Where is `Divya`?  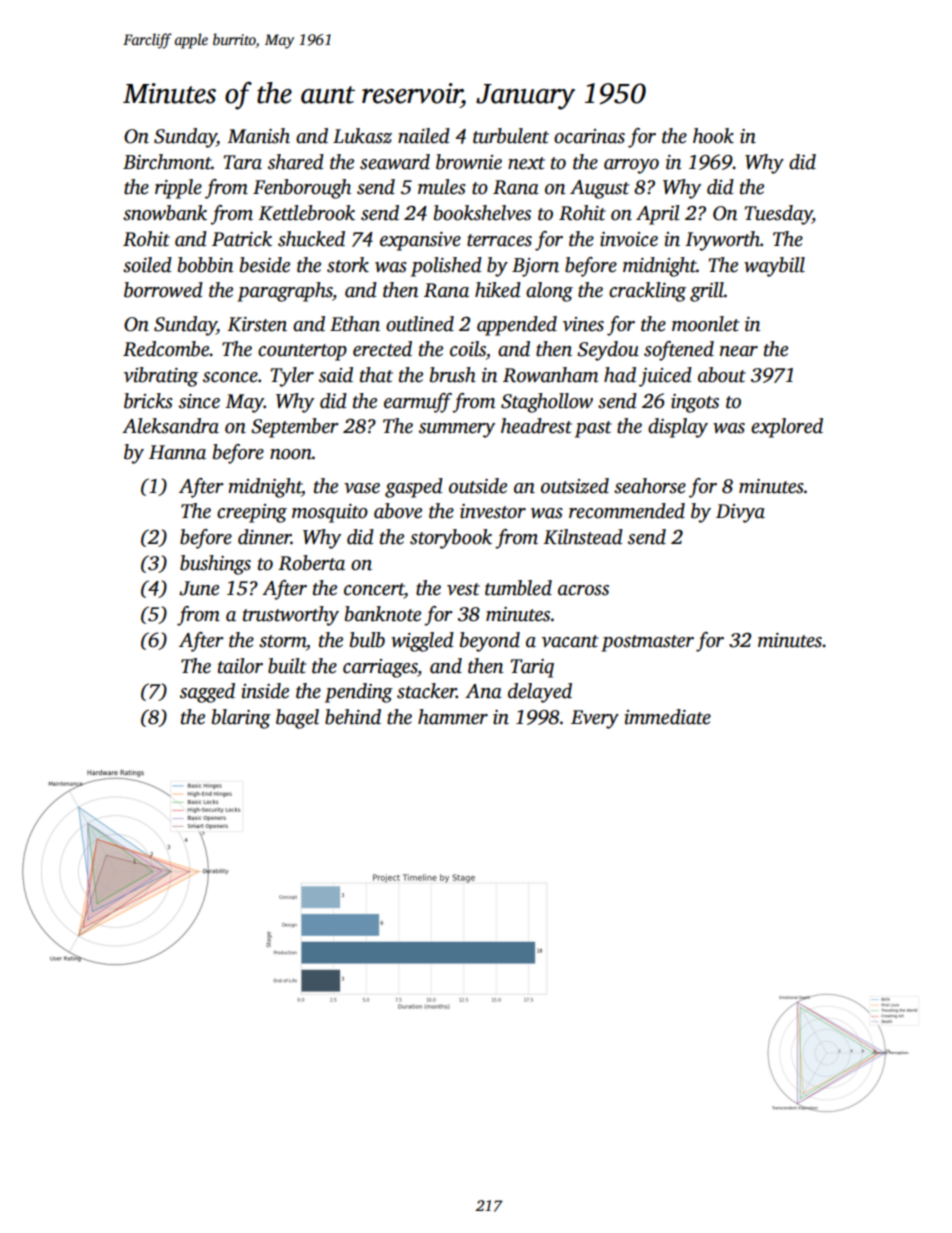 Divya is located at coordinates (740, 513).
